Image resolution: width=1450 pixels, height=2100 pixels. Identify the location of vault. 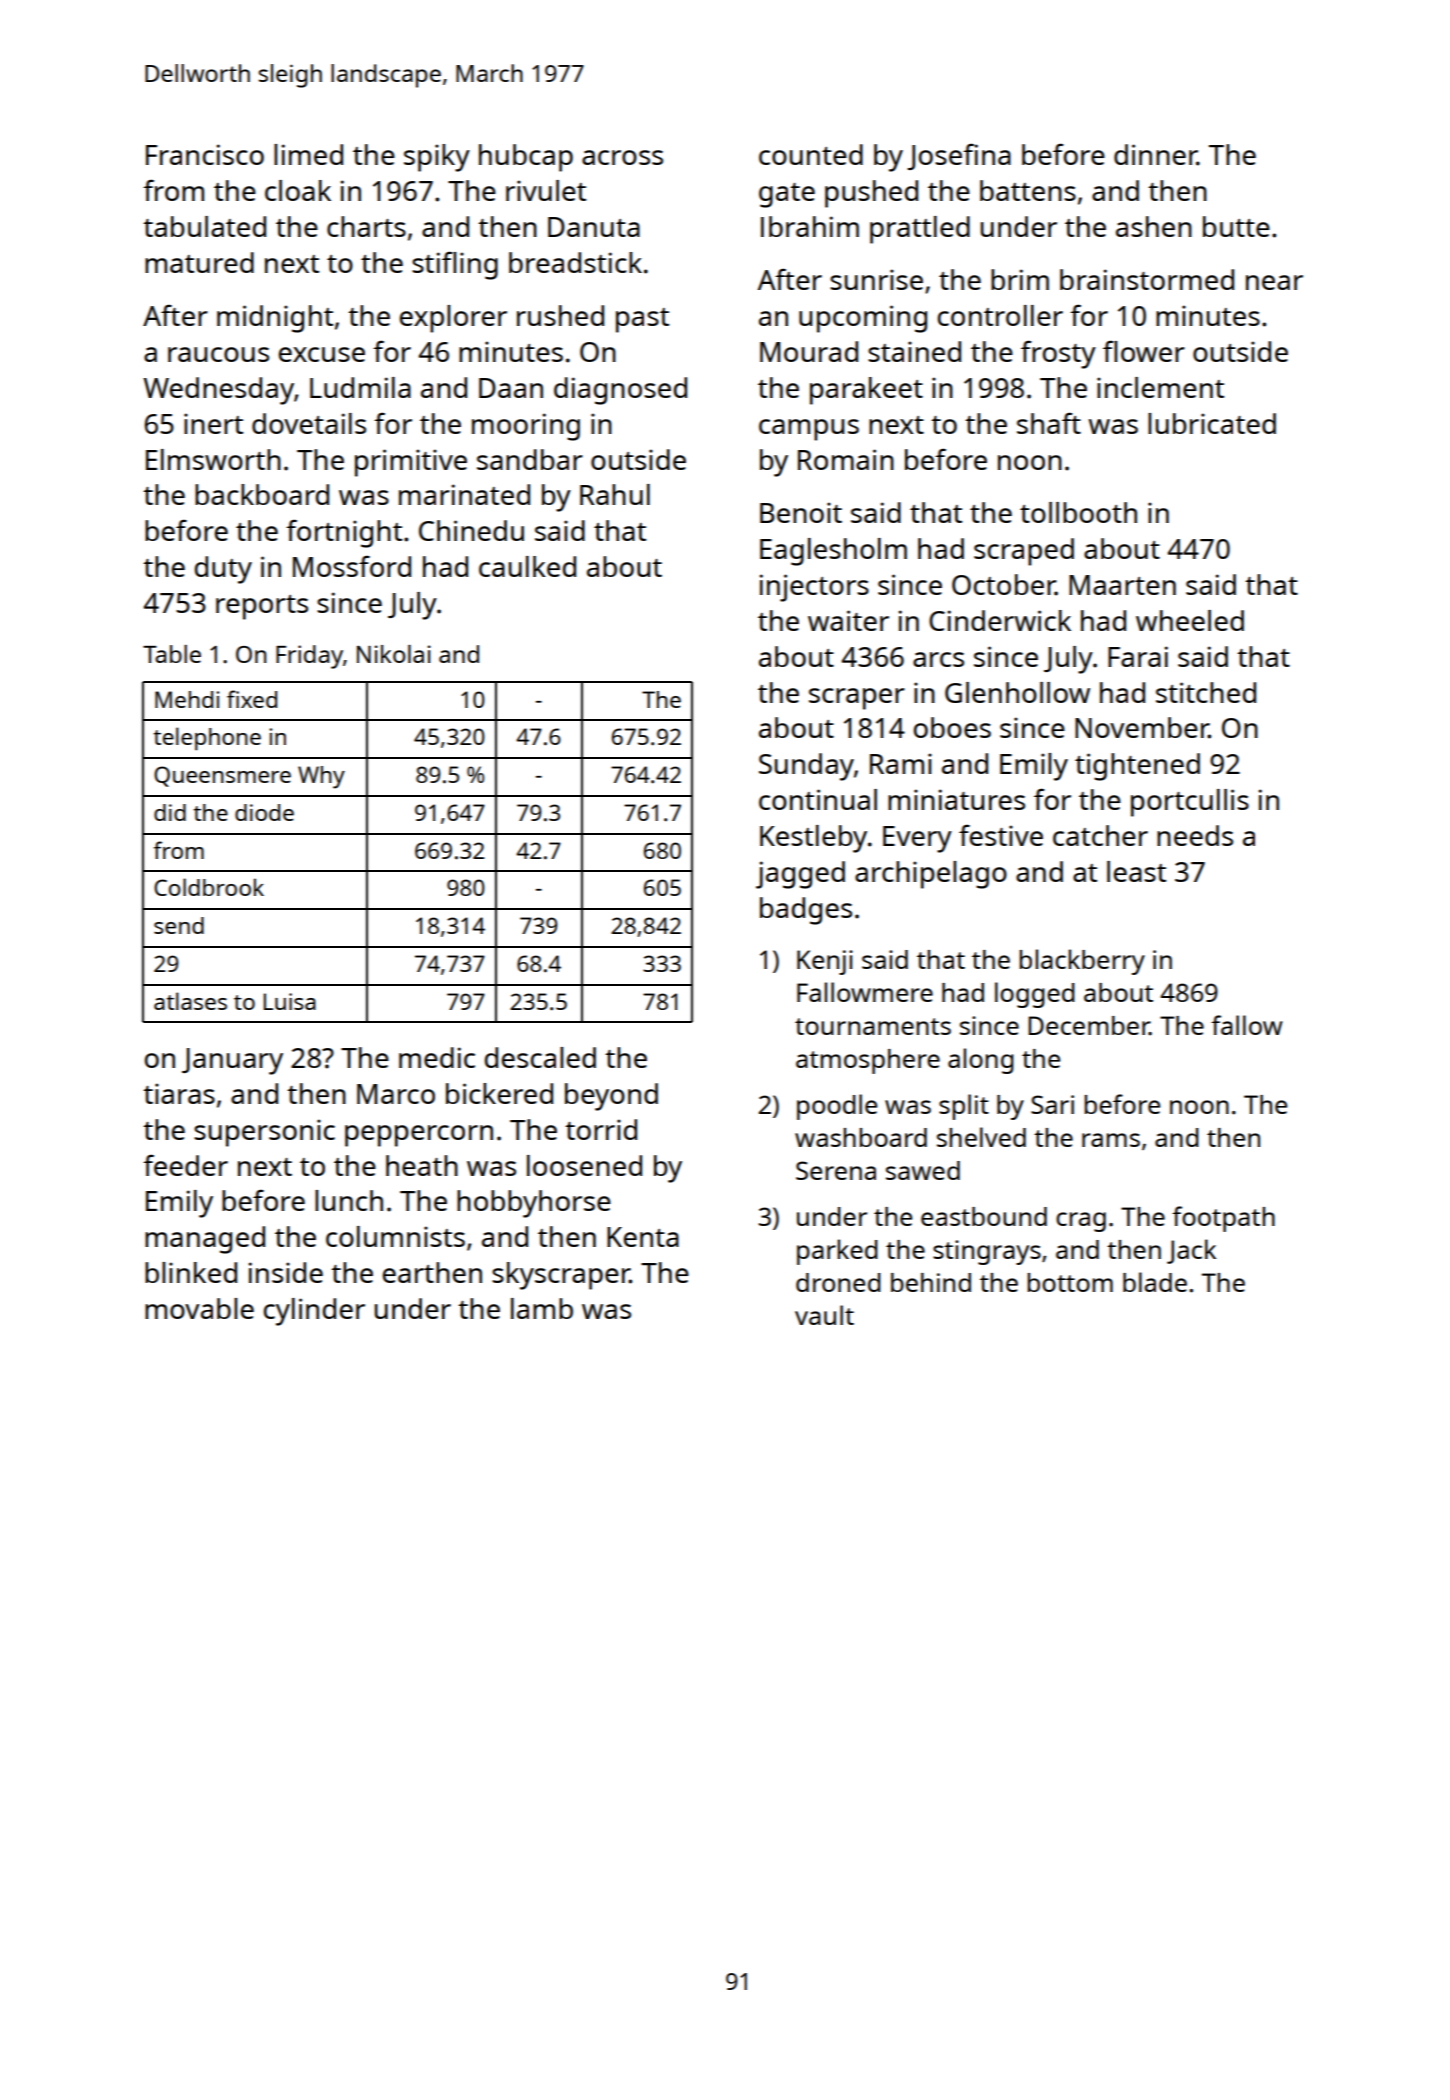
(824, 1315).
